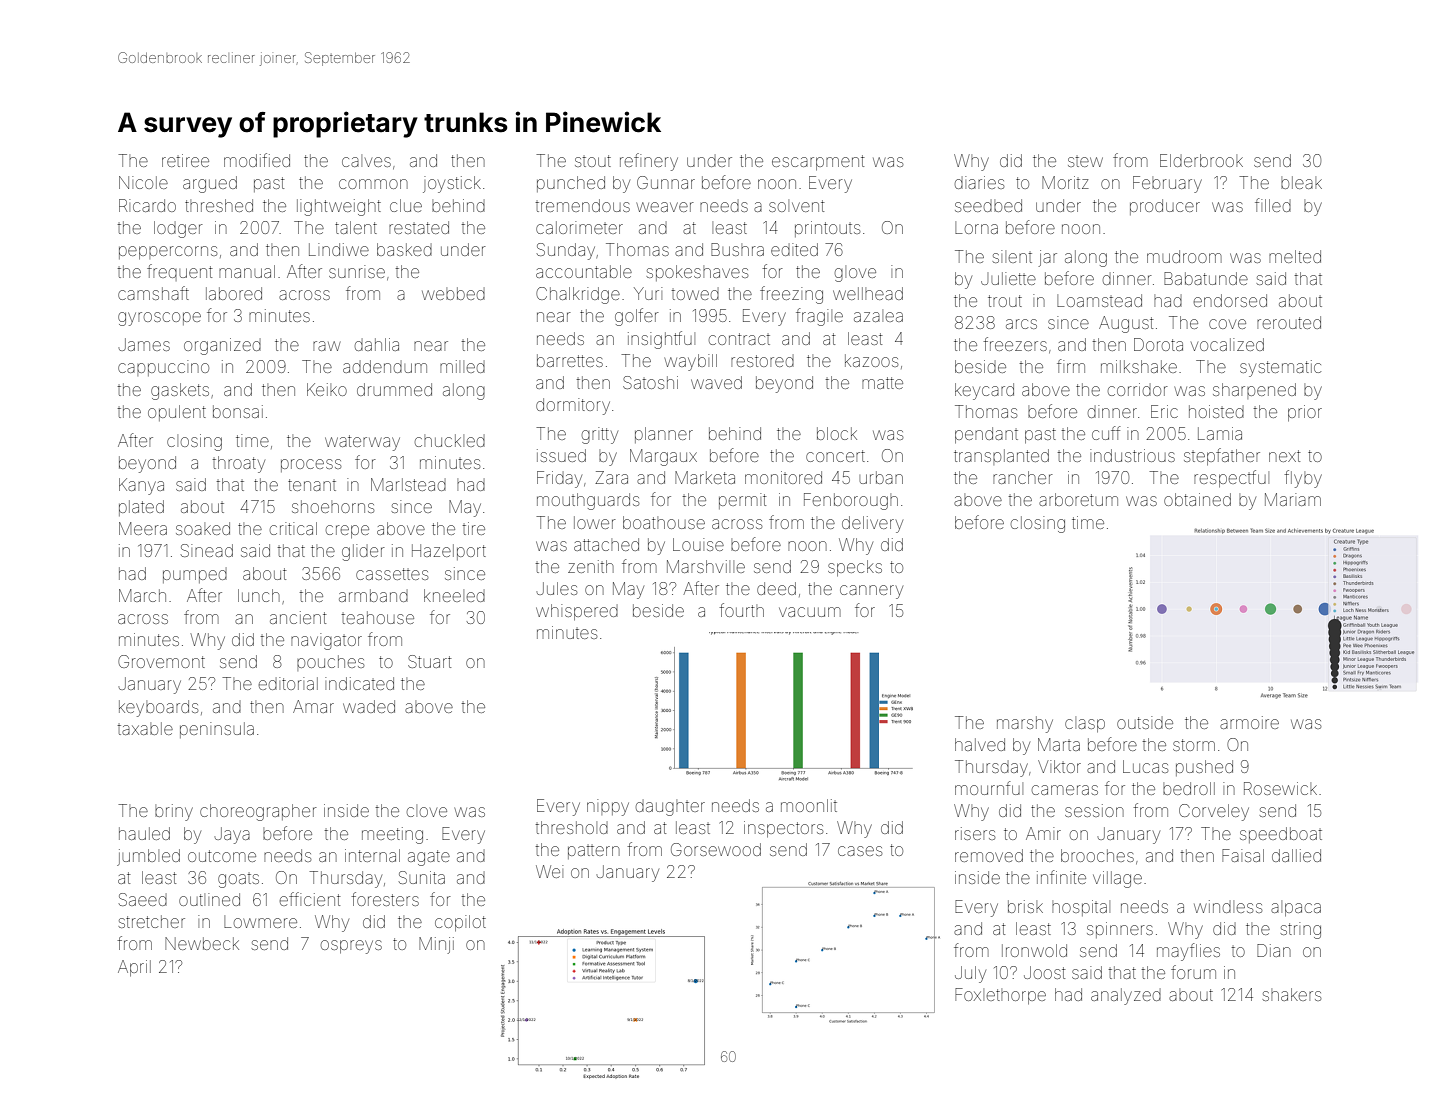 The height and width of the image is (1113, 1440). Describe the element at coordinates (180, 391) in the image. I see `gaskets` at that location.
